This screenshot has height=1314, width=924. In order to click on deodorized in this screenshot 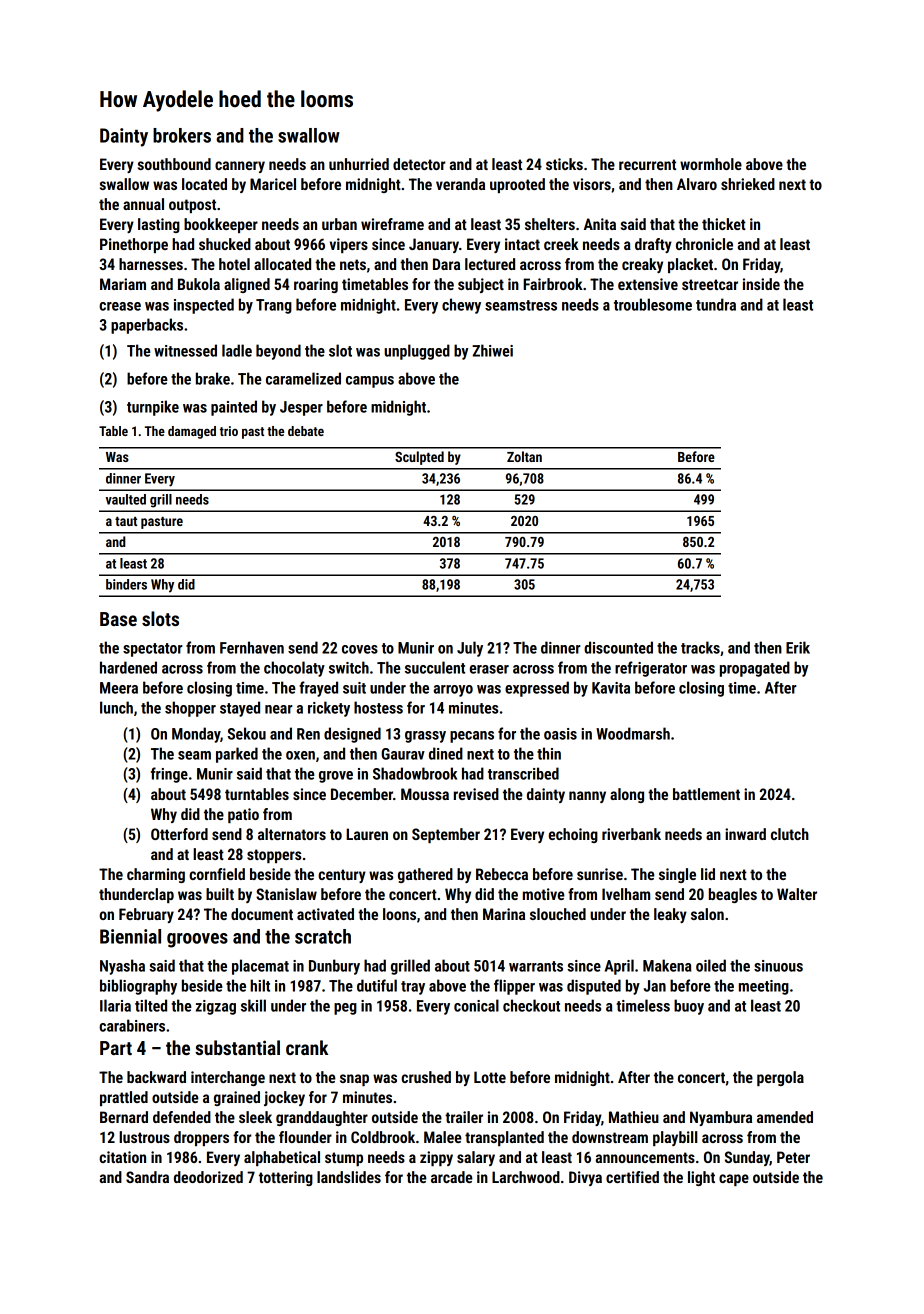, I will do `click(208, 1177)`.
